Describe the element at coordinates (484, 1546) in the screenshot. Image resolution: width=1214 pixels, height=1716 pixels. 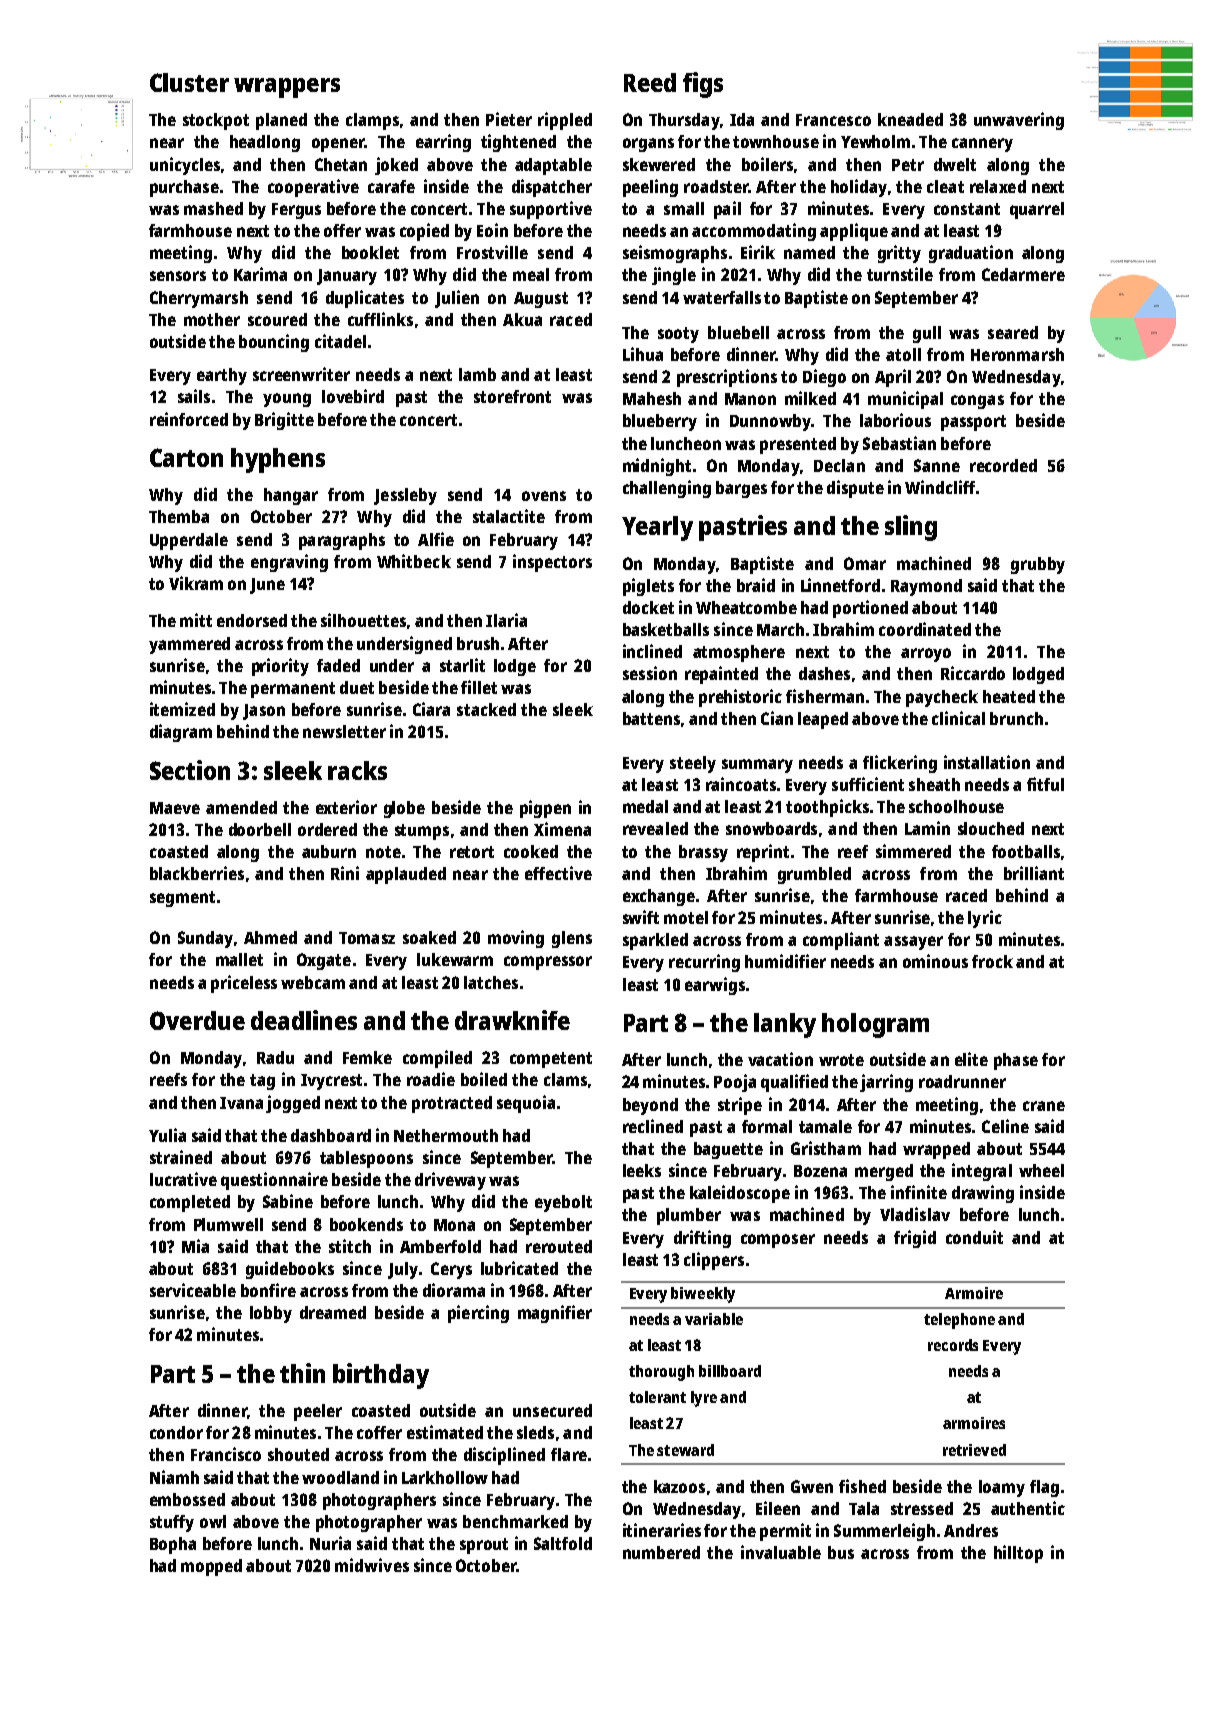
I see `sprout` at that location.
